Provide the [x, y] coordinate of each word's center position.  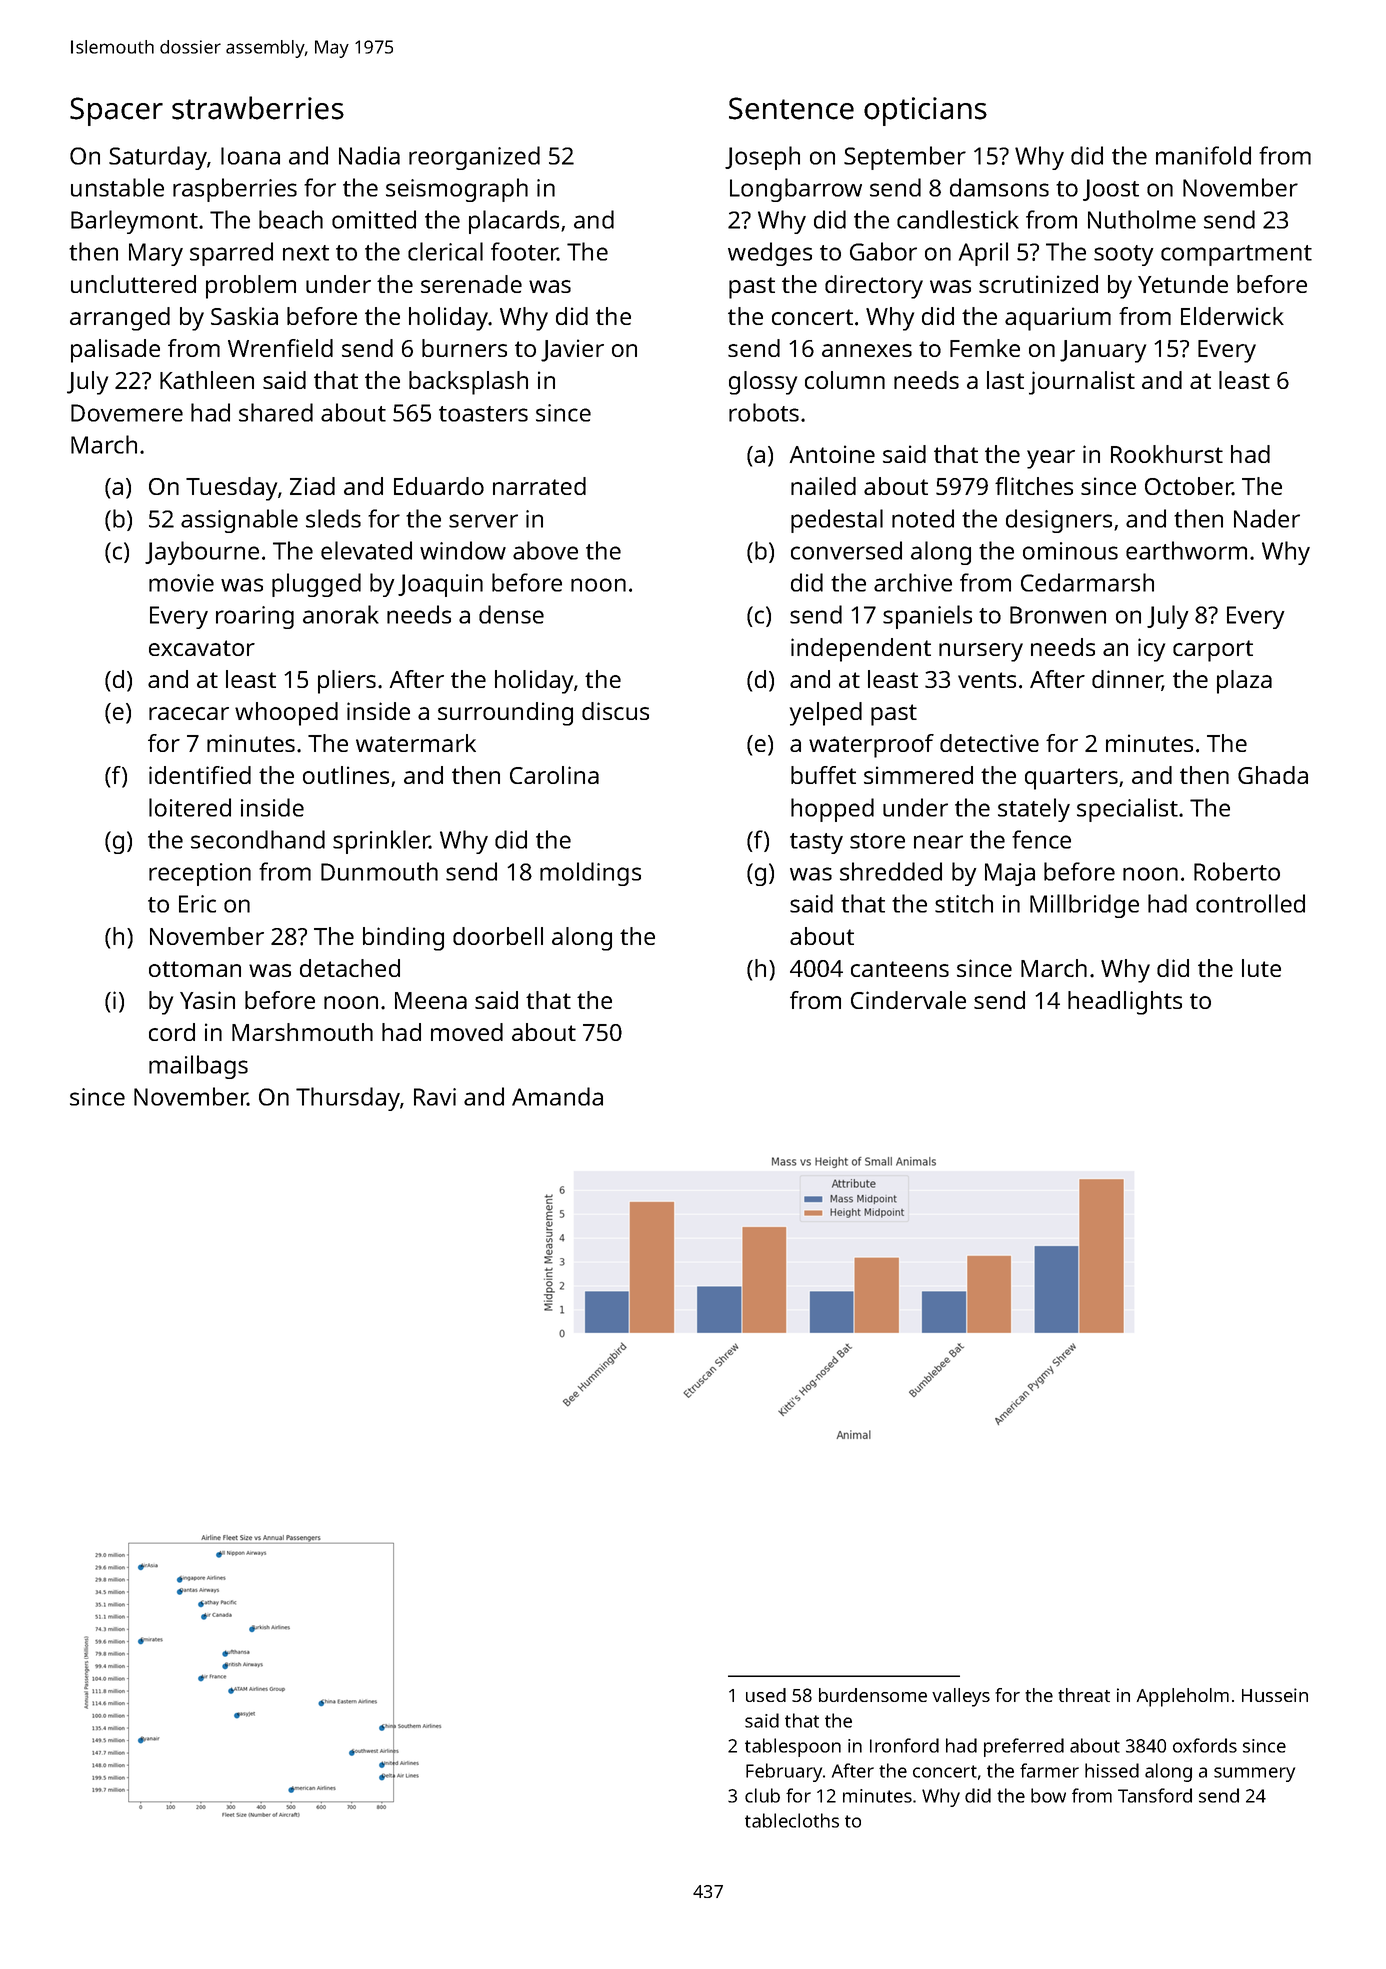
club [762, 1795]
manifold [1203, 155]
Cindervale [908, 1000]
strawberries [258, 108]
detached [350, 968]
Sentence [791, 108]
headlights [1125, 1003]
